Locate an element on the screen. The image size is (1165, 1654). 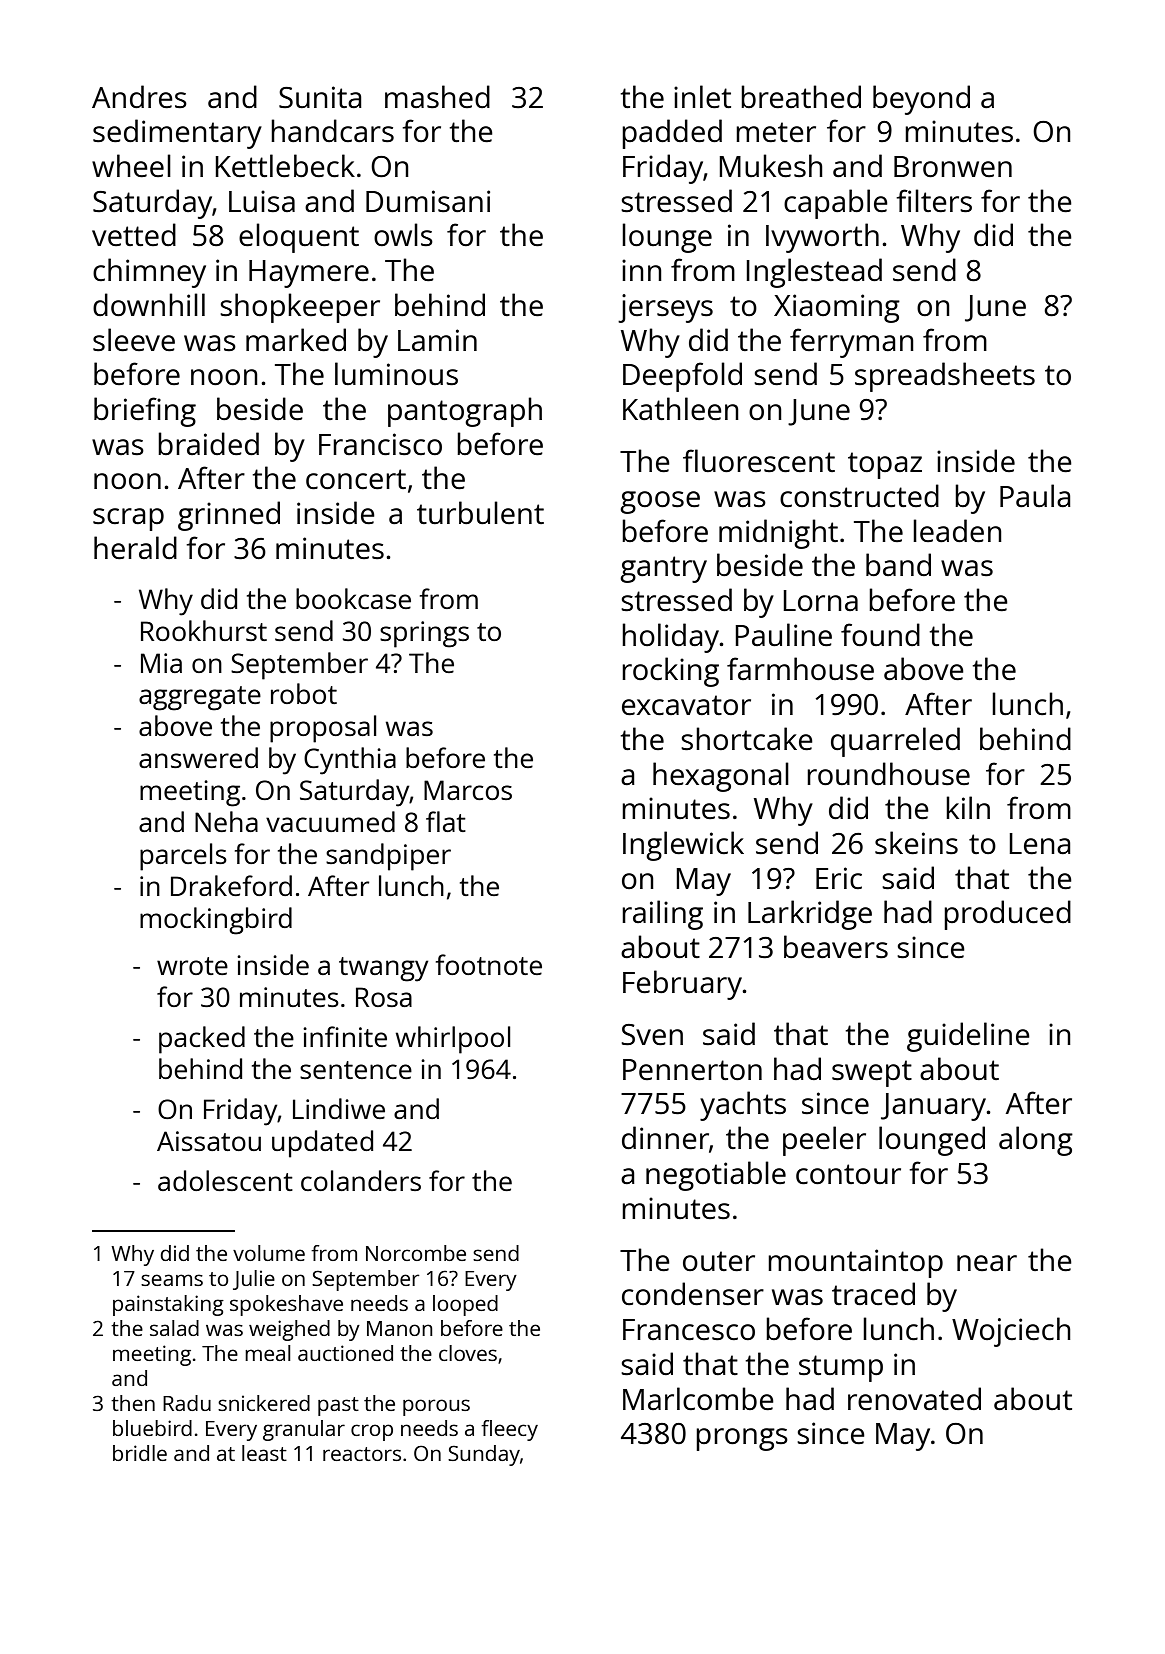
chimney is located at coordinates (149, 273).
